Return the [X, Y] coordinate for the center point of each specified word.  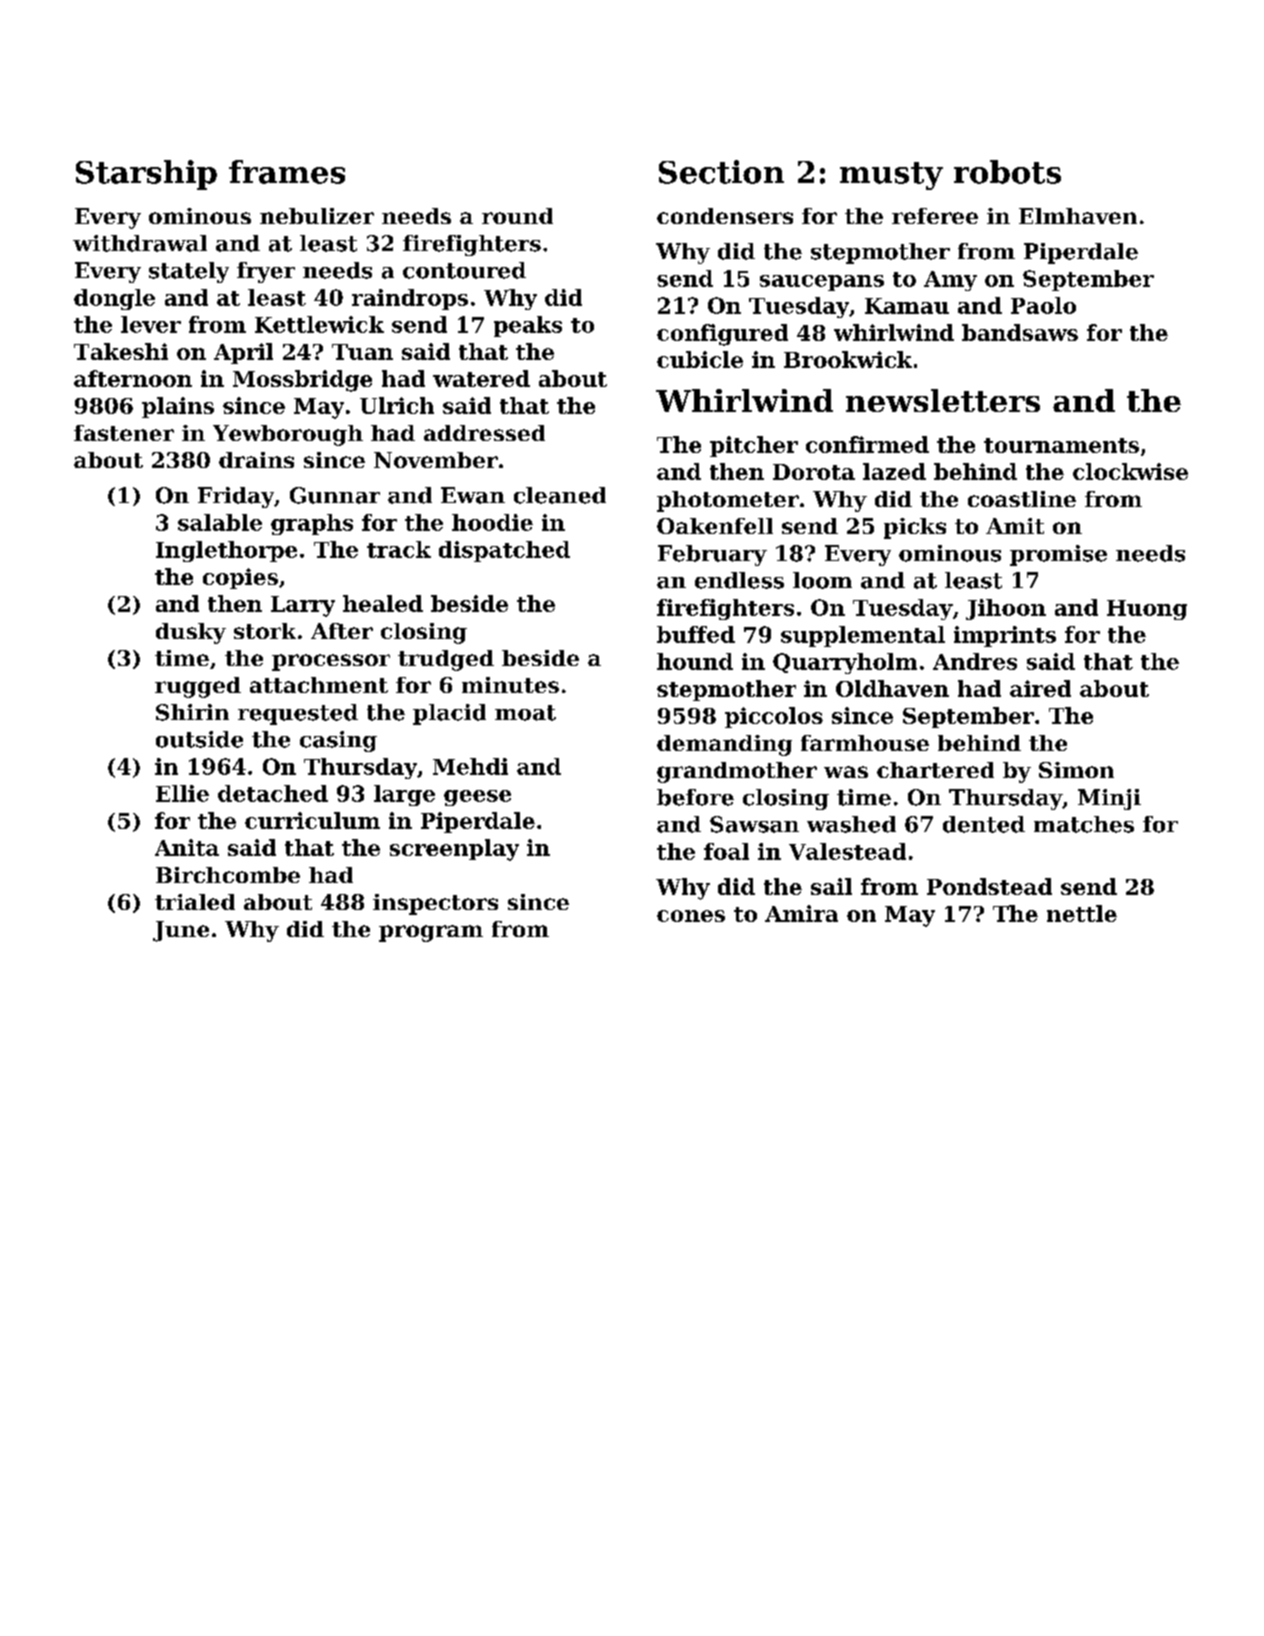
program [431, 933]
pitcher [754, 446]
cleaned [560, 495]
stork [265, 631]
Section [721, 172]
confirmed [867, 444]
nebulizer [317, 216]
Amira [801, 913]
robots [1007, 172]
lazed [894, 471]
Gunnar [335, 495]
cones [691, 916]
